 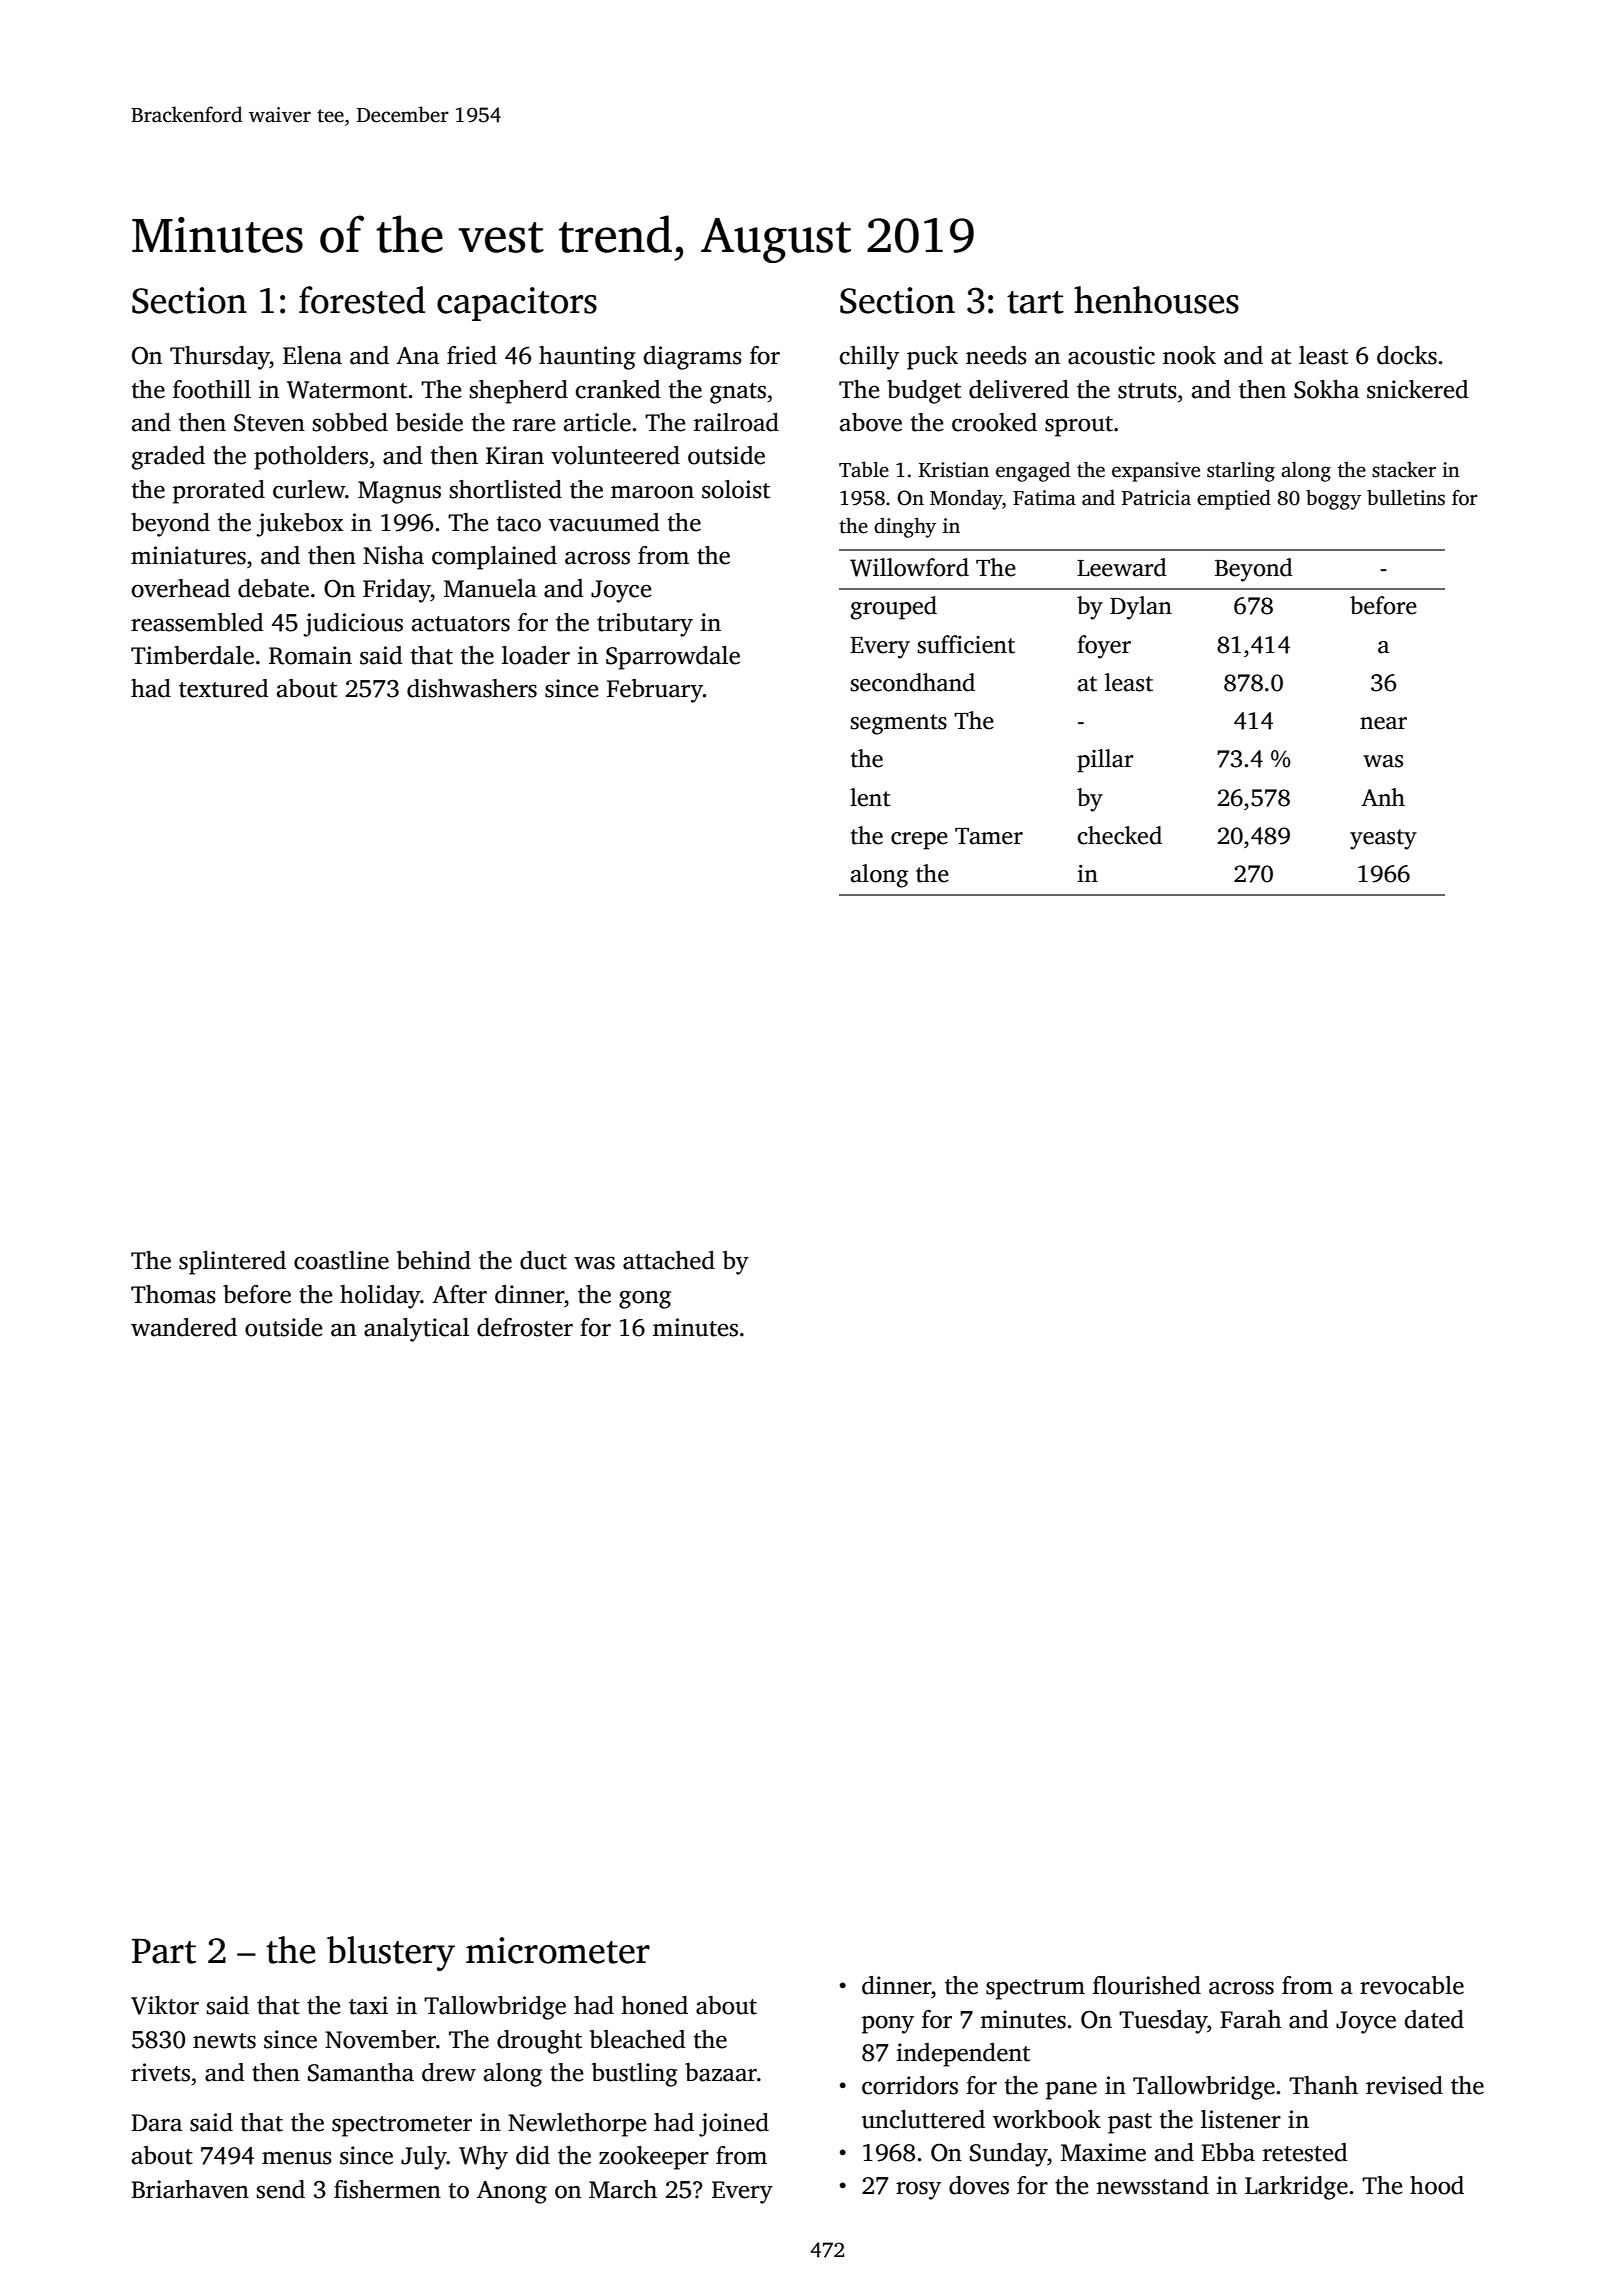 I want to click on Briarhaven, so click(x=190, y=2189).
